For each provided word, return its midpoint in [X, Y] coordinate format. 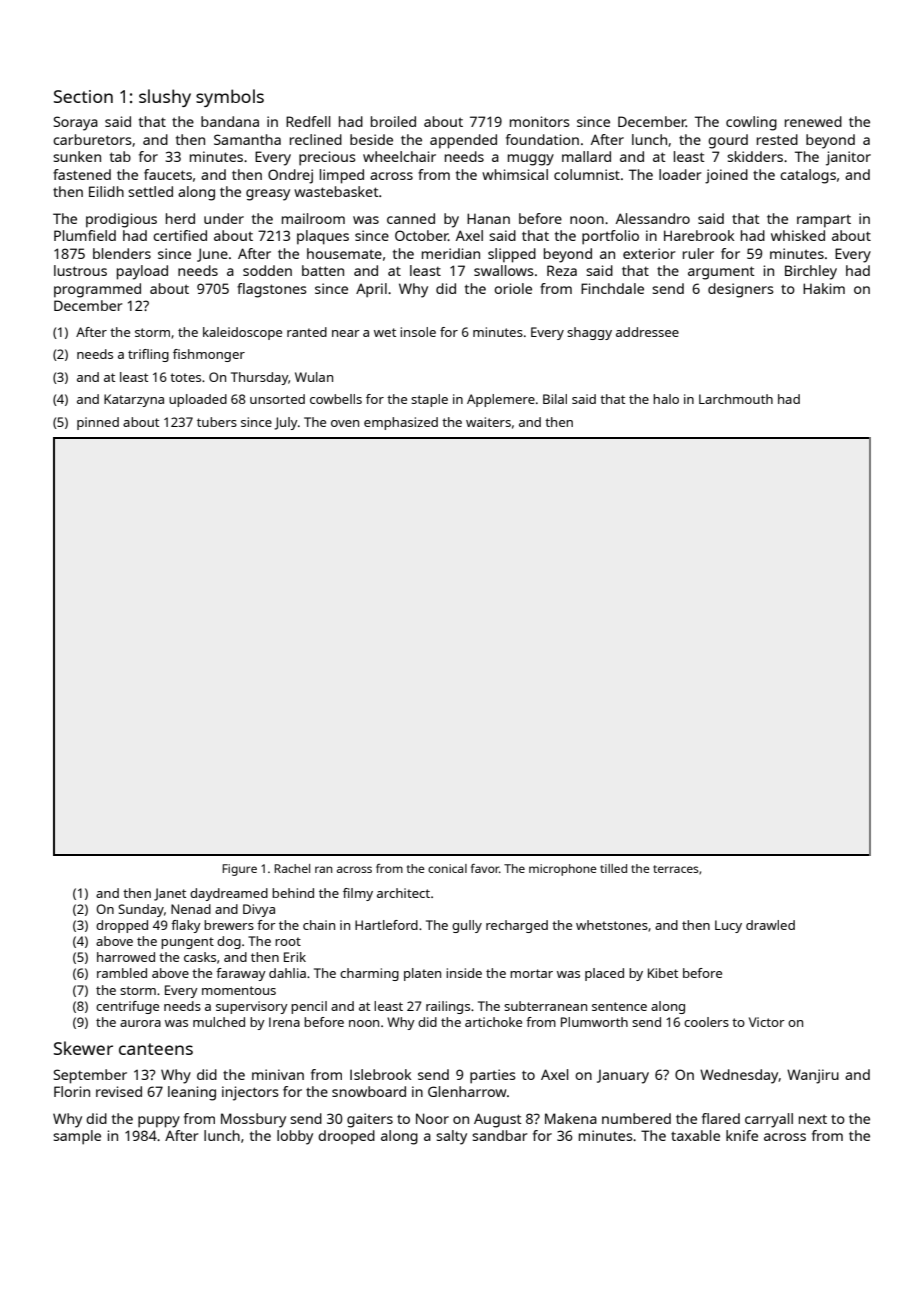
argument [721, 273]
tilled [613, 868]
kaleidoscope [242, 333]
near [346, 333]
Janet [170, 894]
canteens [156, 1049]
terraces [676, 869]
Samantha [247, 139]
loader [680, 174]
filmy [358, 894]
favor [485, 868]
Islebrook [381, 1074]
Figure [239, 870]
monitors [540, 121]
